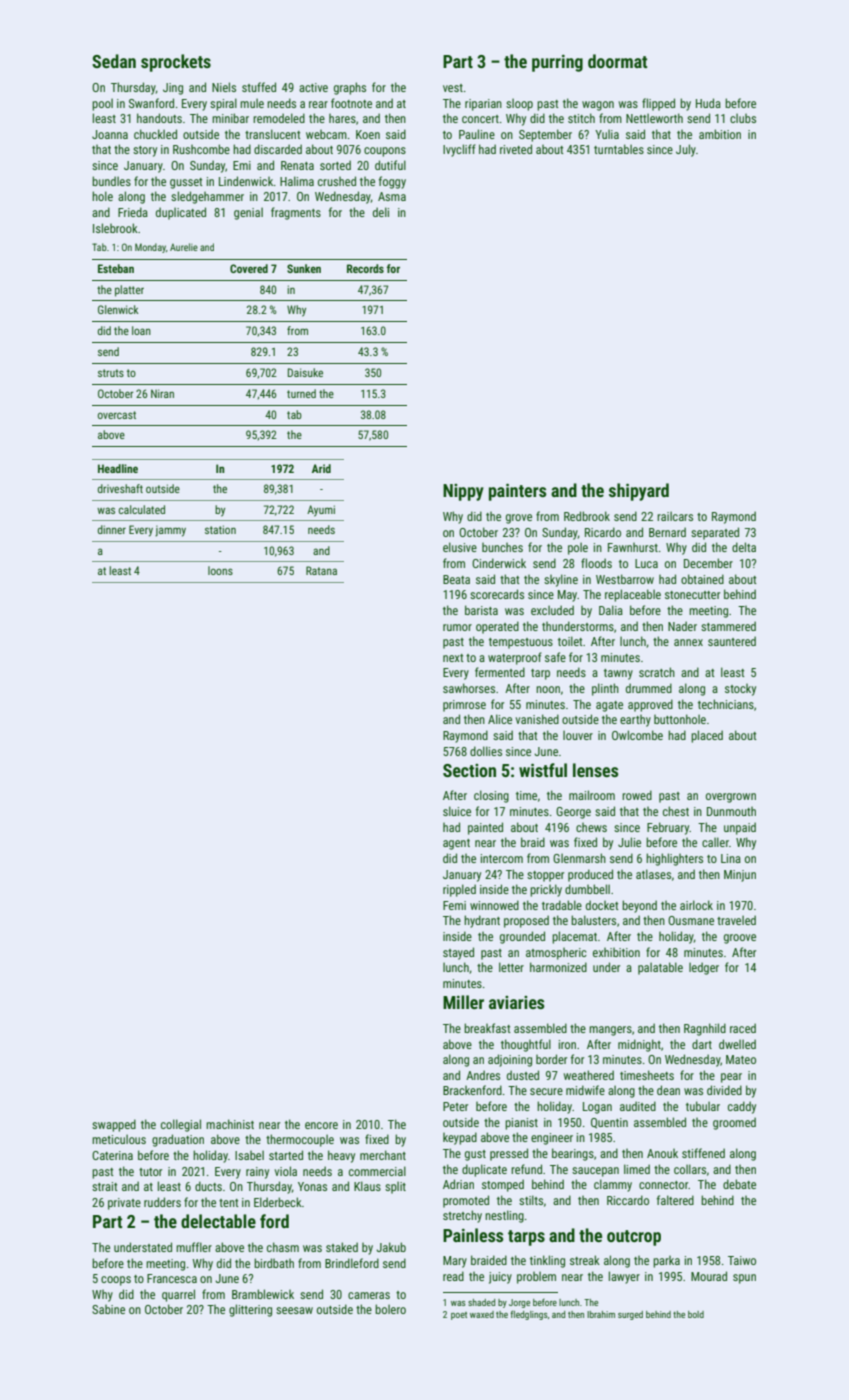 The height and width of the screenshot is (1400, 849). Describe the element at coordinates (178, 1295) in the screenshot. I see `quarrel` at that location.
